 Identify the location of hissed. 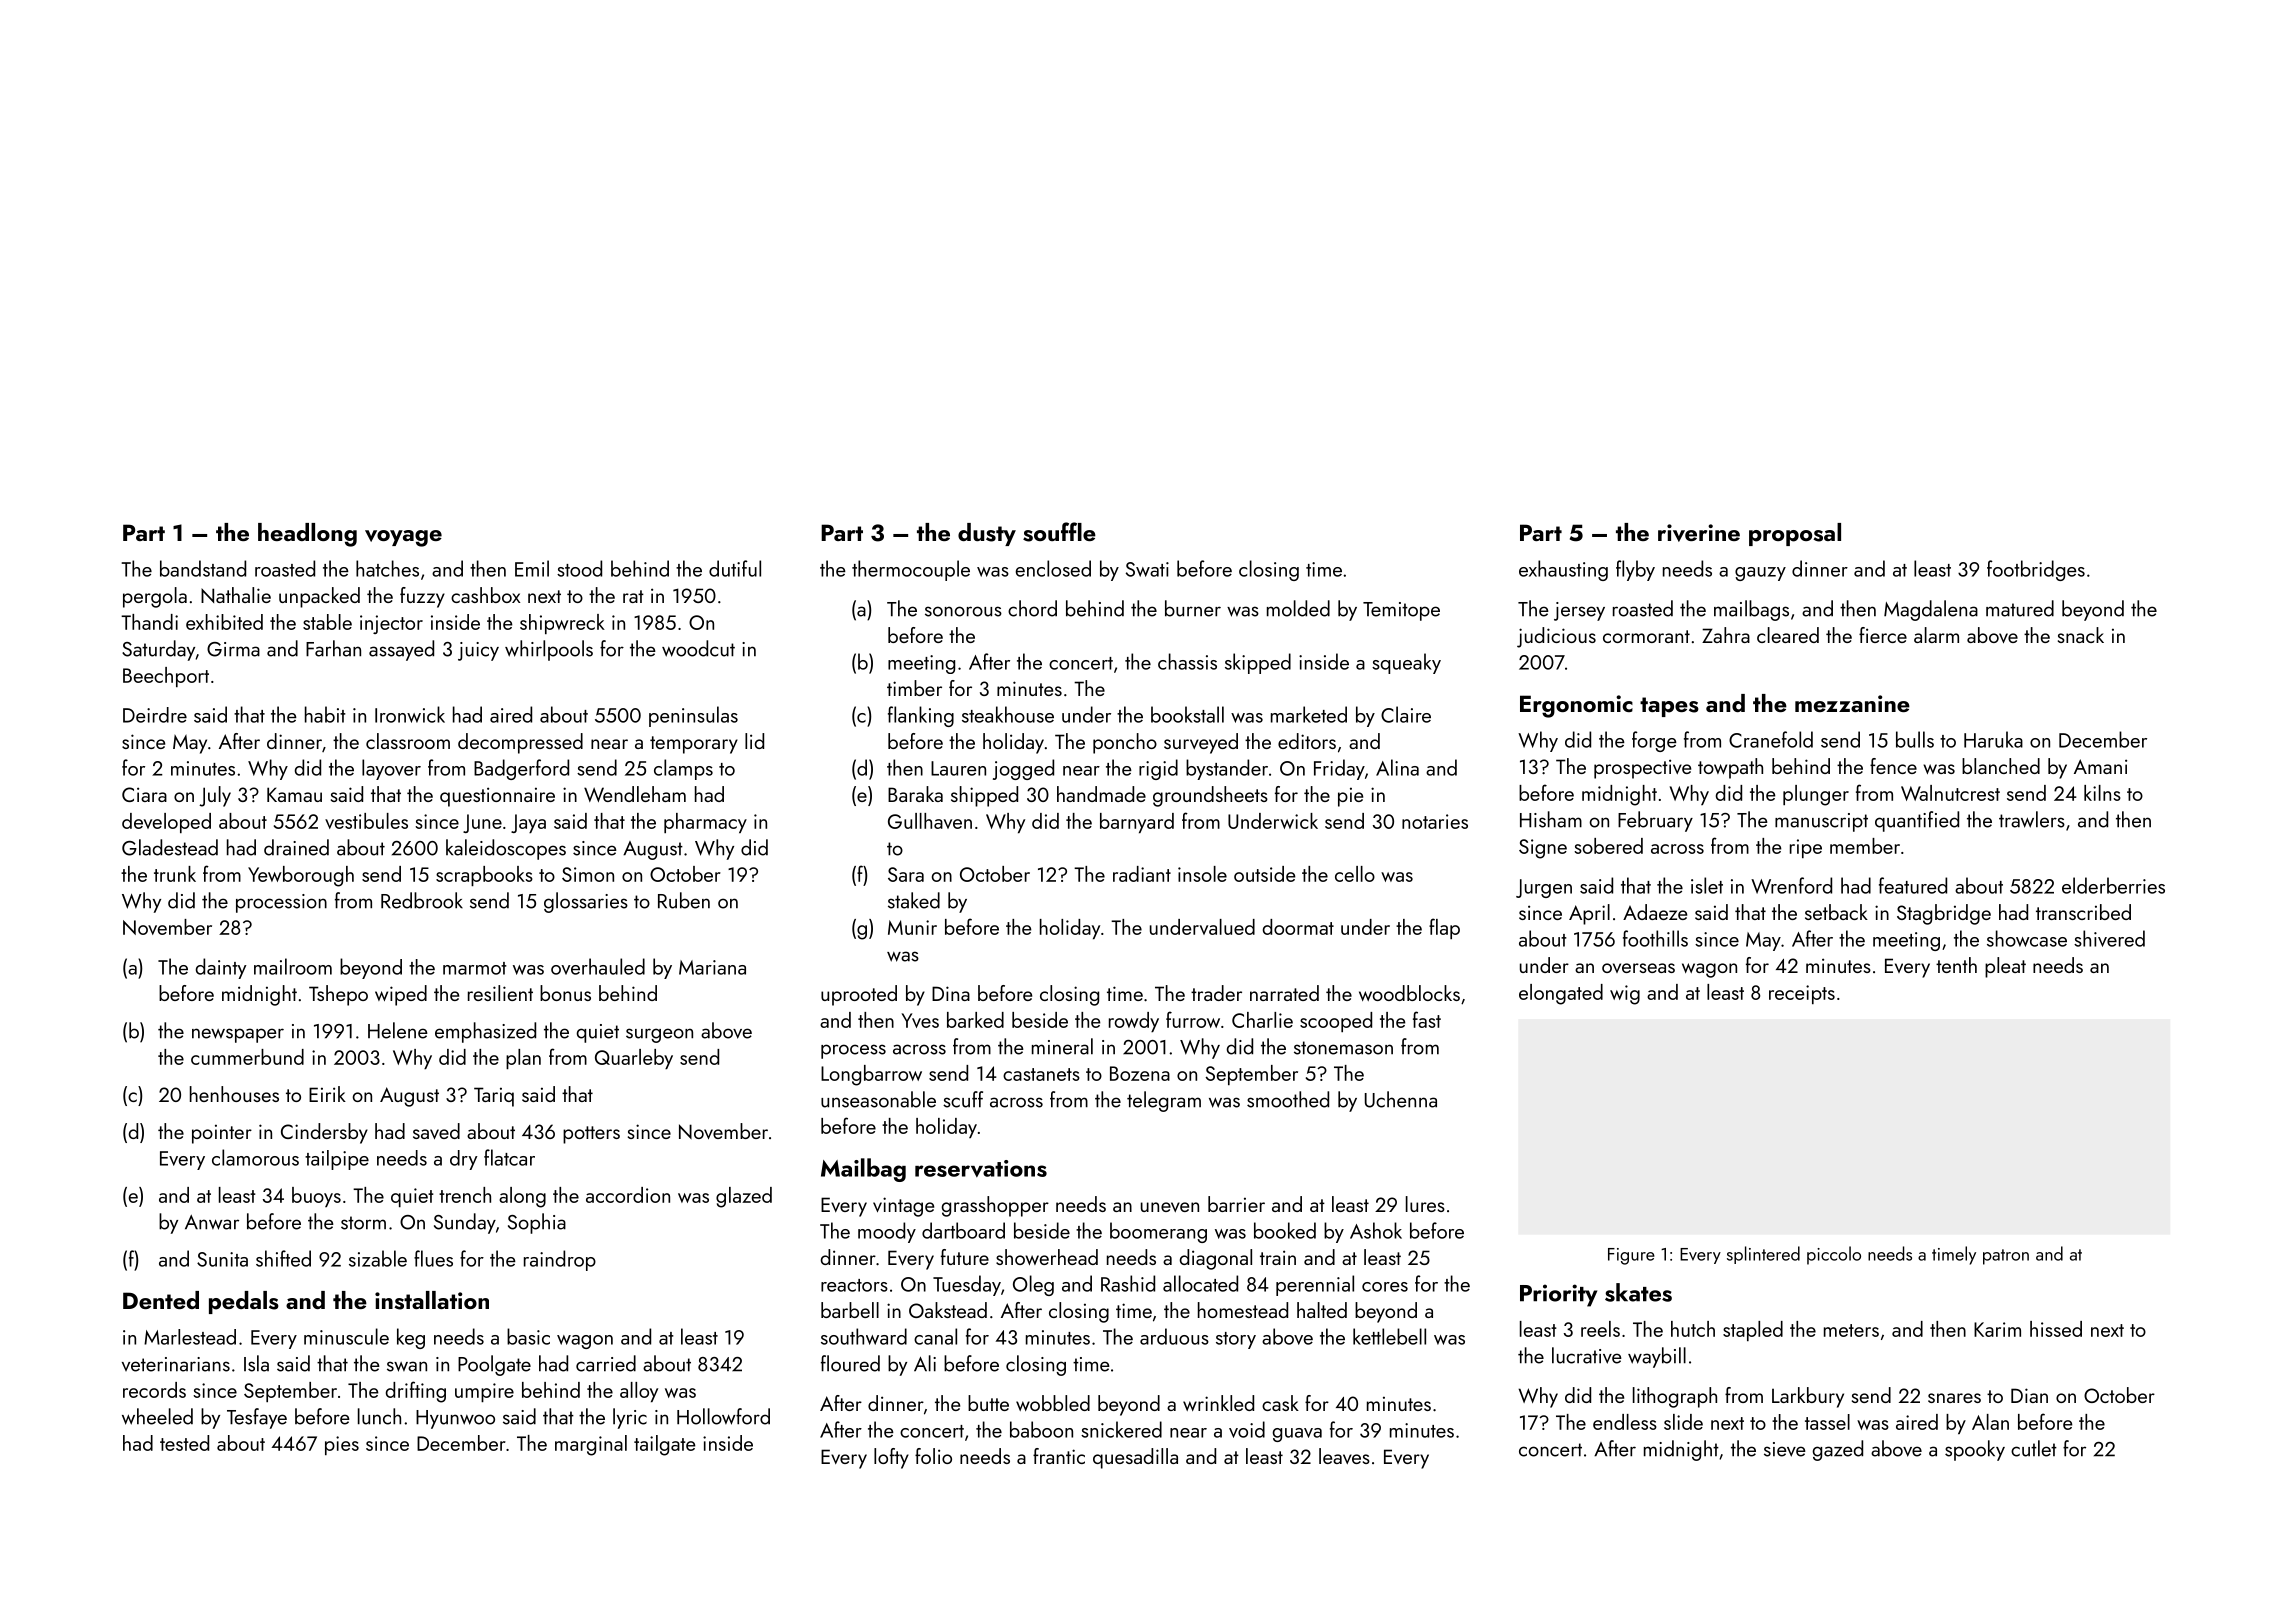
(2056, 1329).
